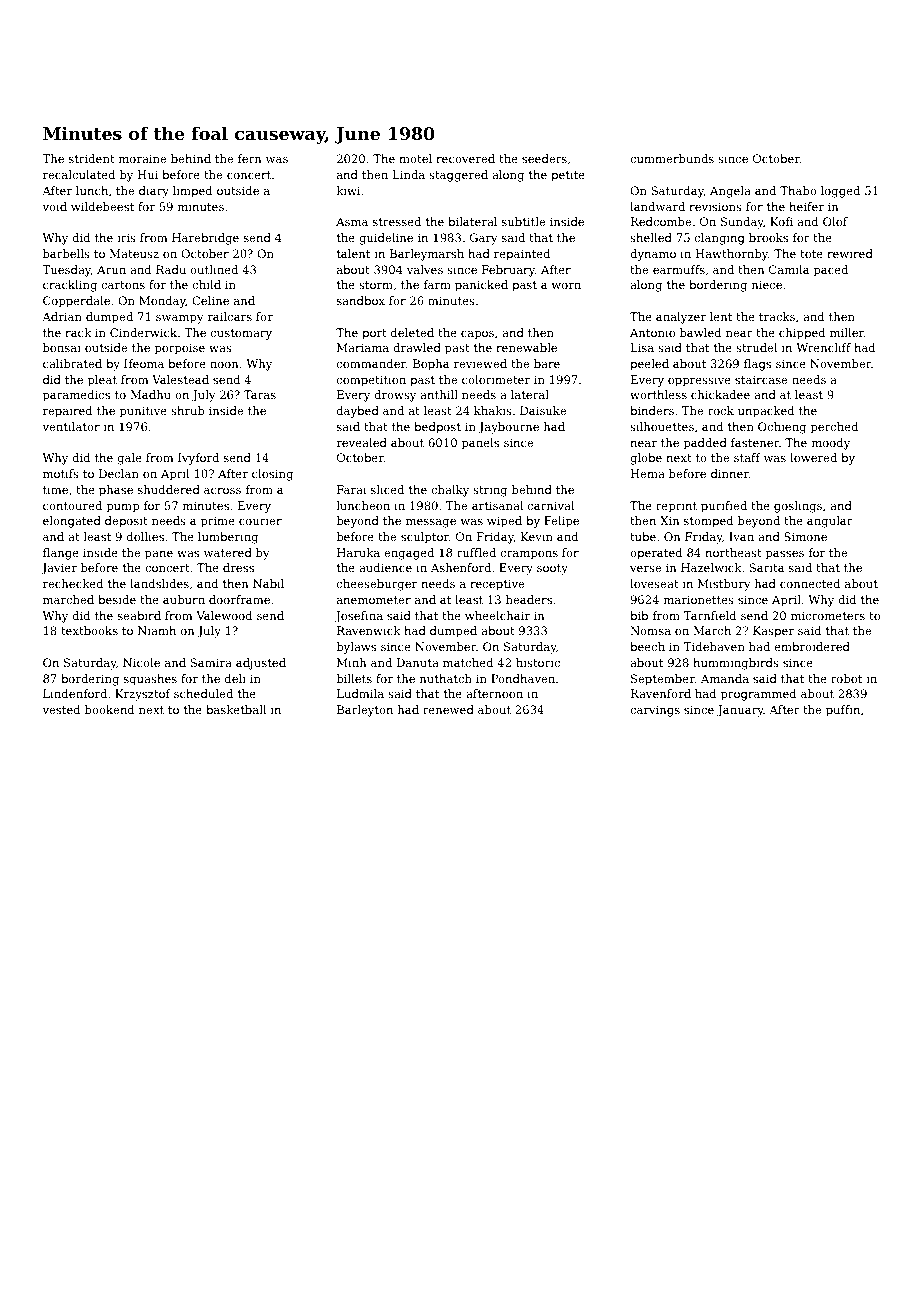 The image size is (924, 1308). What do you see at coordinates (672, 158) in the page?
I see `cummerbunds` at bounding box center [672, 158].
